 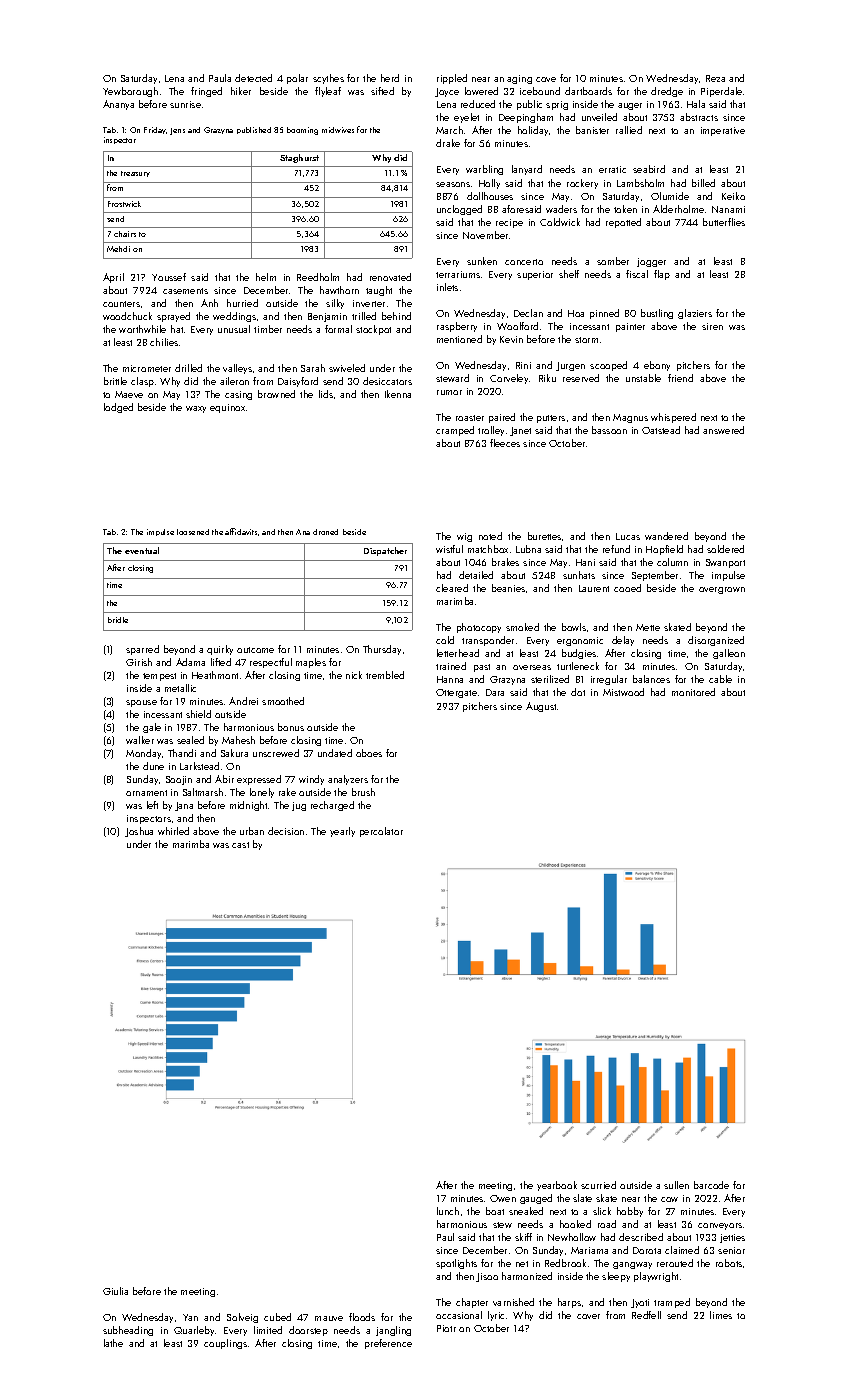 I want to click on flap, so click(x=662, y=275).
